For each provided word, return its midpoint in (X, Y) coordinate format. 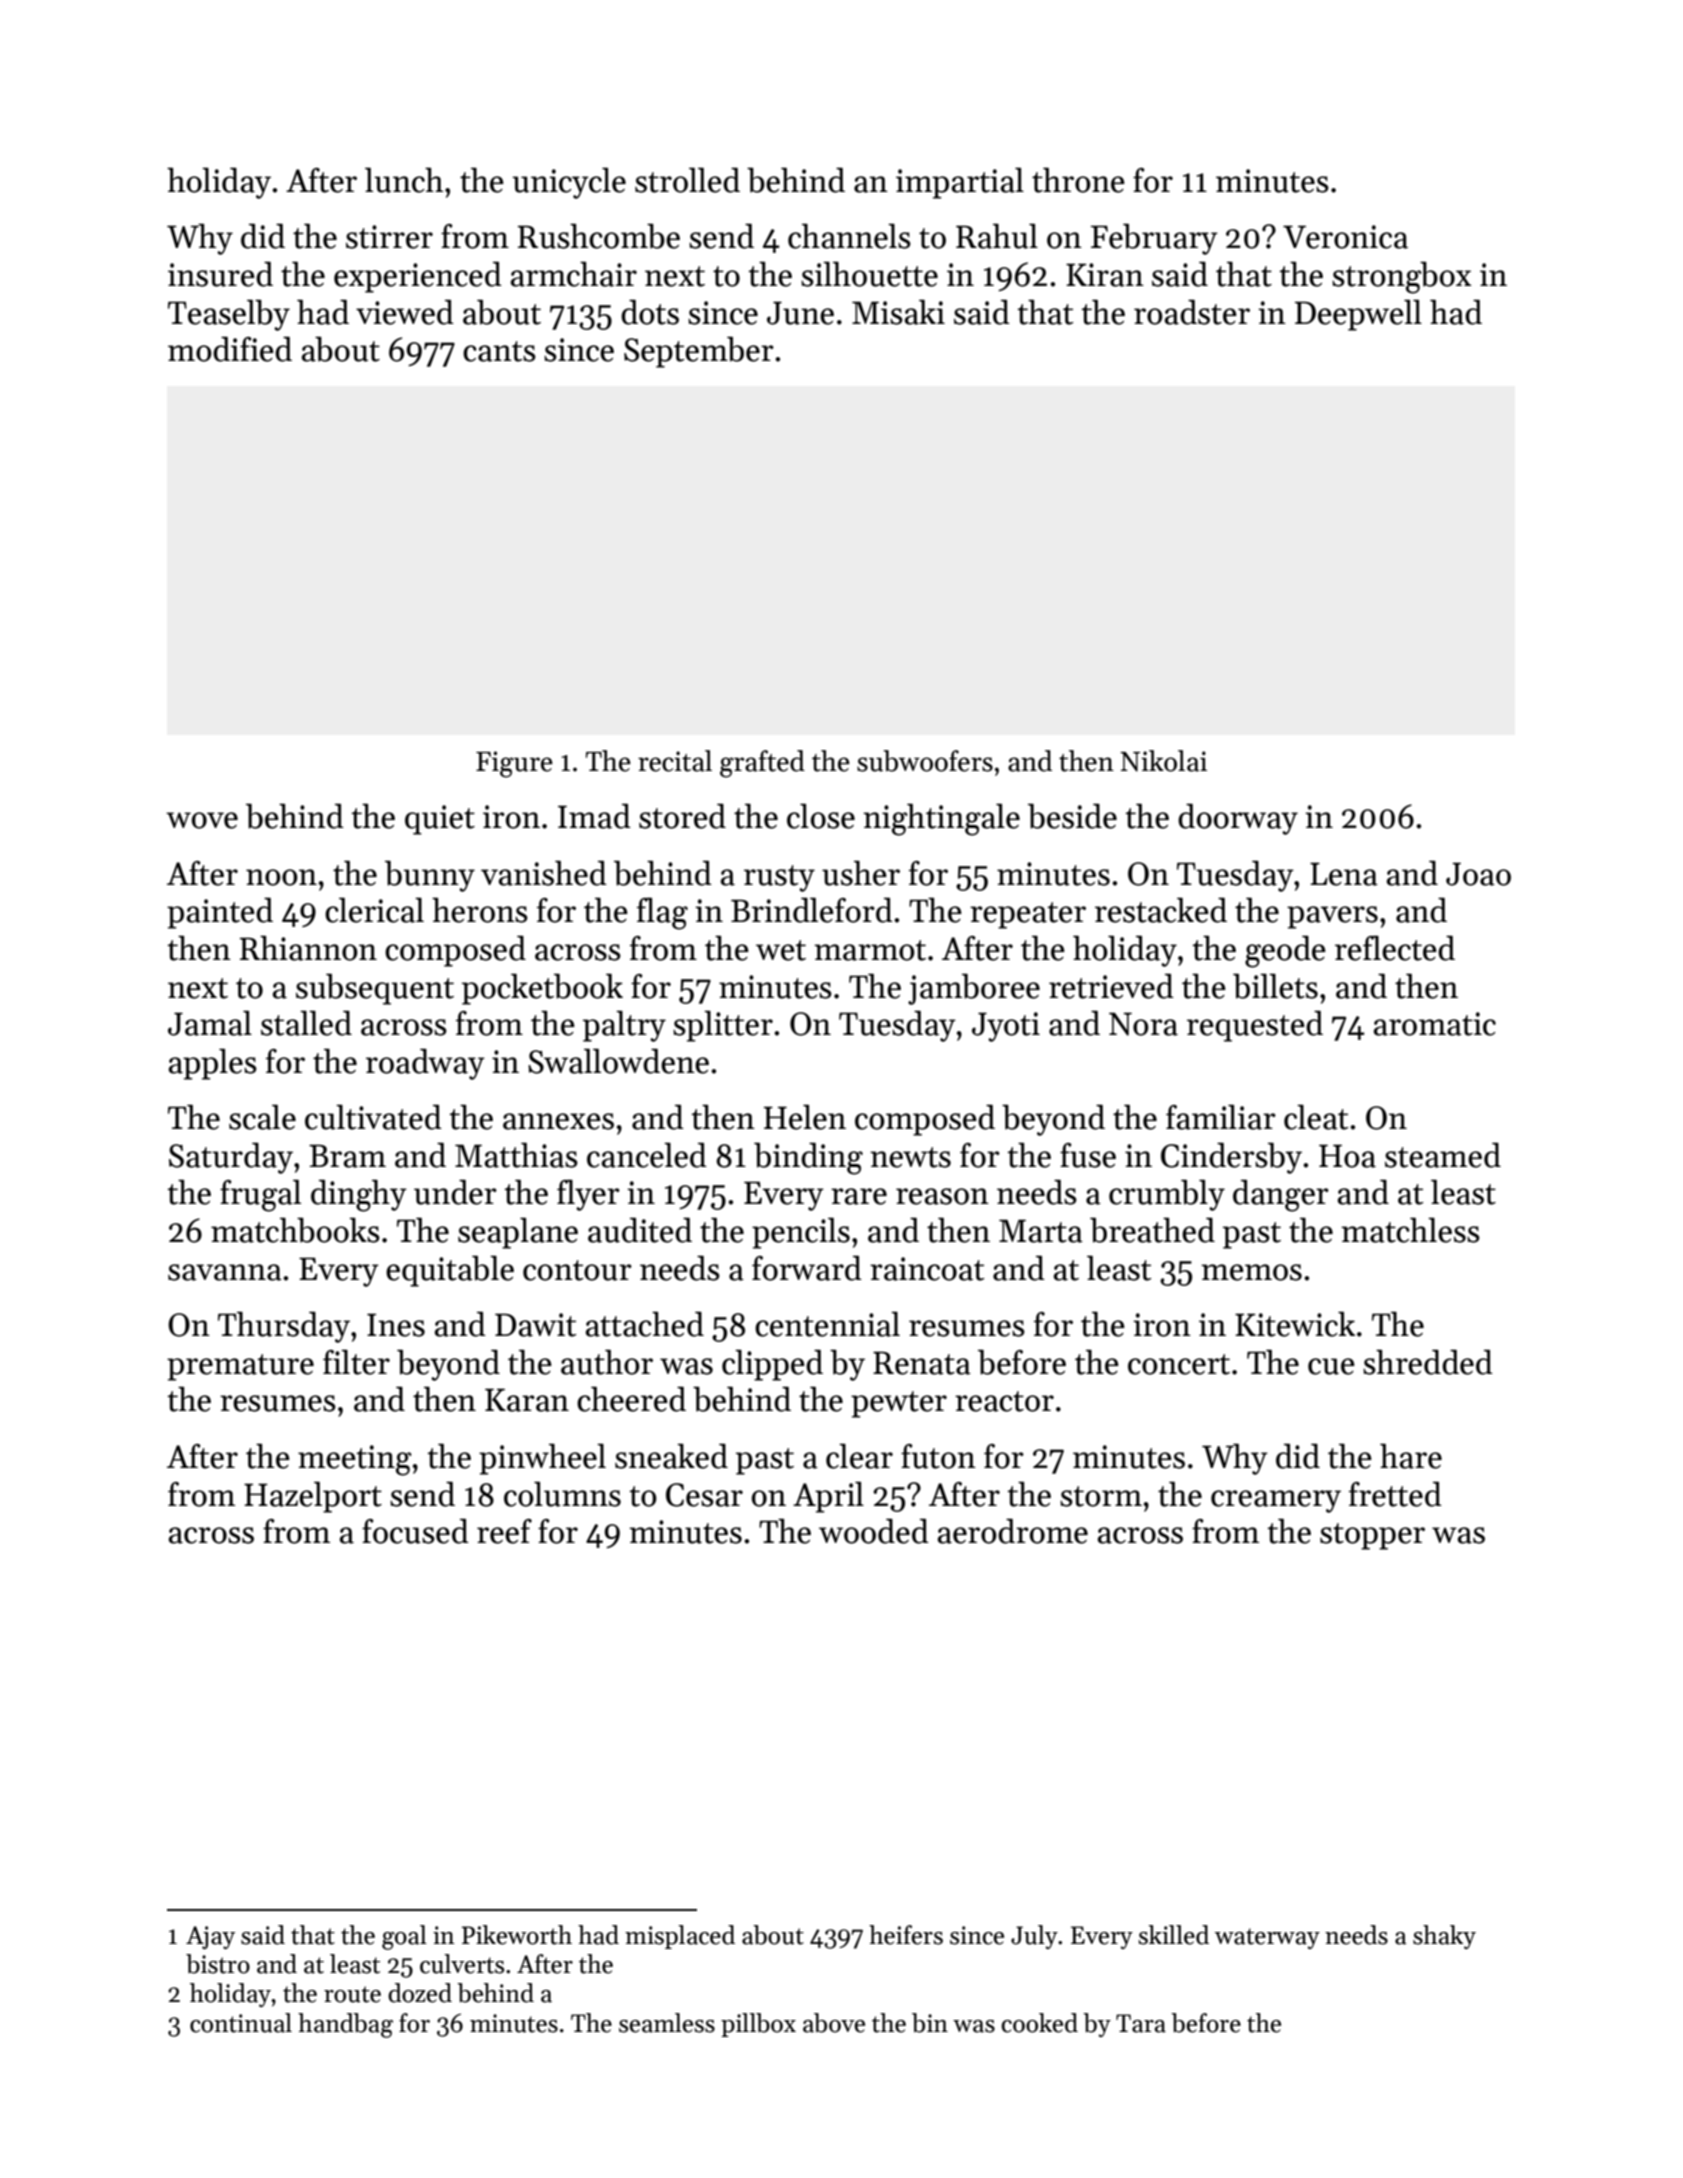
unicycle (569, 183)
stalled (306, 1023)
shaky (1444, 1937)
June (800, 313)
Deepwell (1358, 315)
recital (675, 761)
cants (499, 351)
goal (404, 1937)
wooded (874, 1531)
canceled (647, 1155)
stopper (1372, 1536)
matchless (1410, 1230)
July (1034, 1937)
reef (504, 1531)
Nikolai (1163, 761)
